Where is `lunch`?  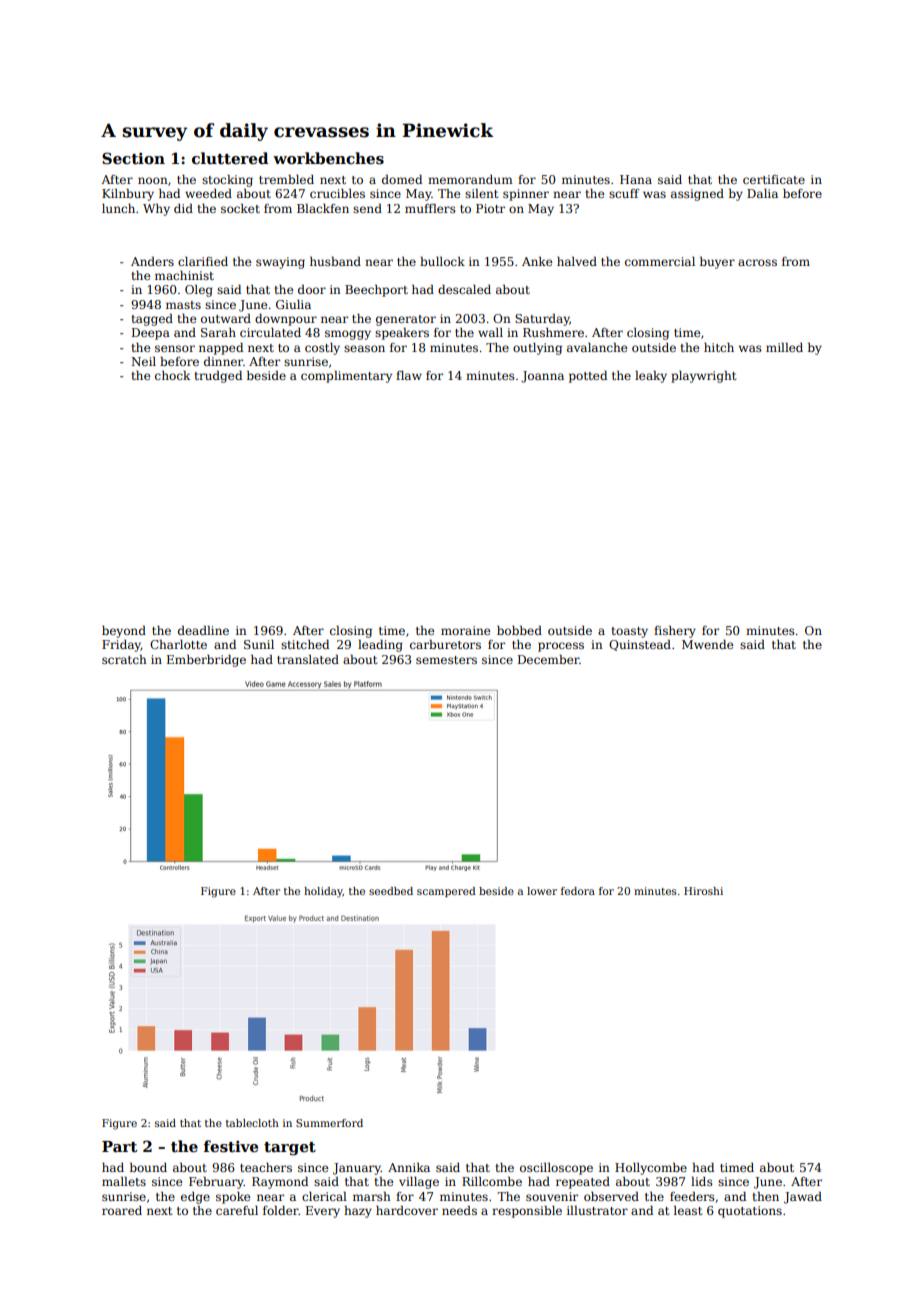 lunch is located at coordinates (118, 208).
